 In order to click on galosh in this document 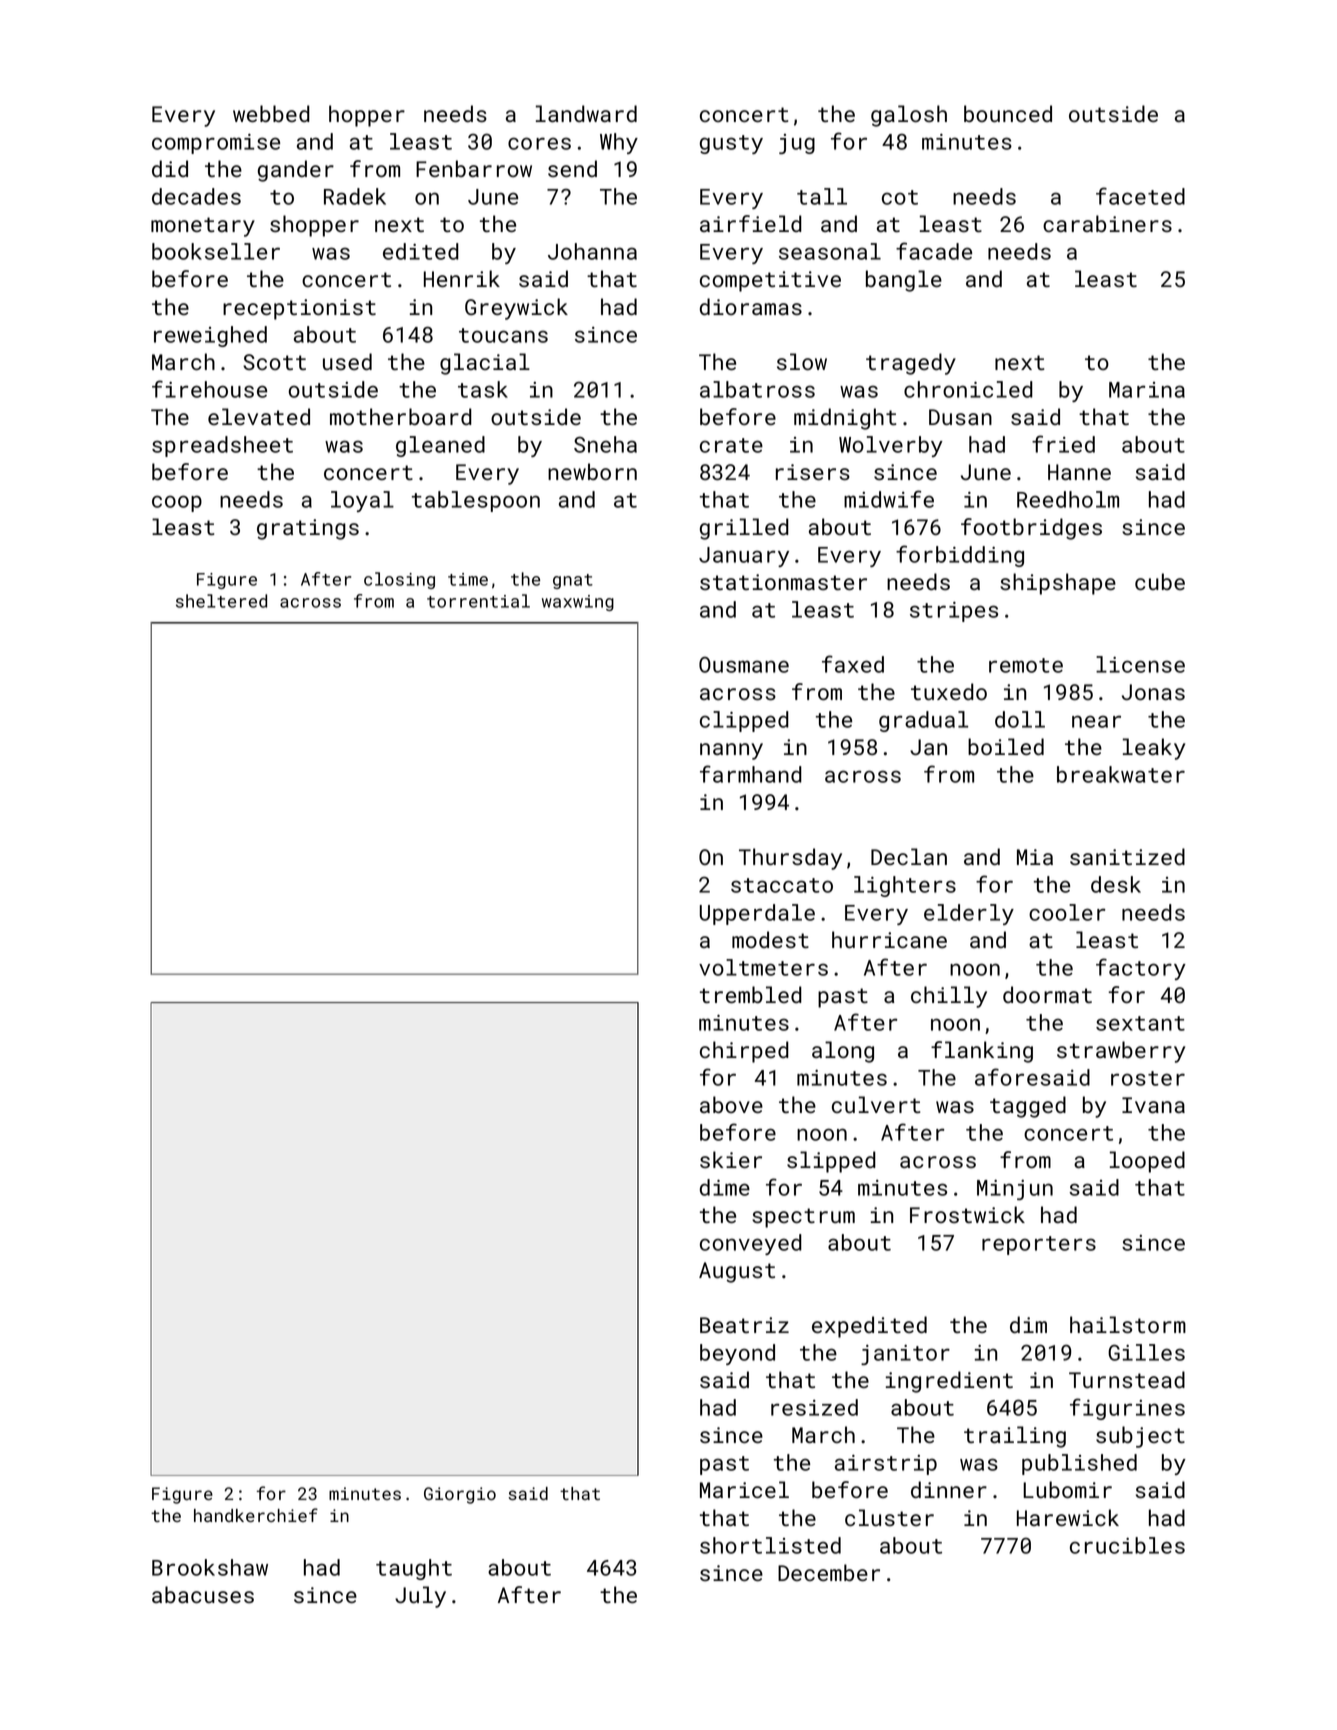, I will do `click(909, 116)`.
